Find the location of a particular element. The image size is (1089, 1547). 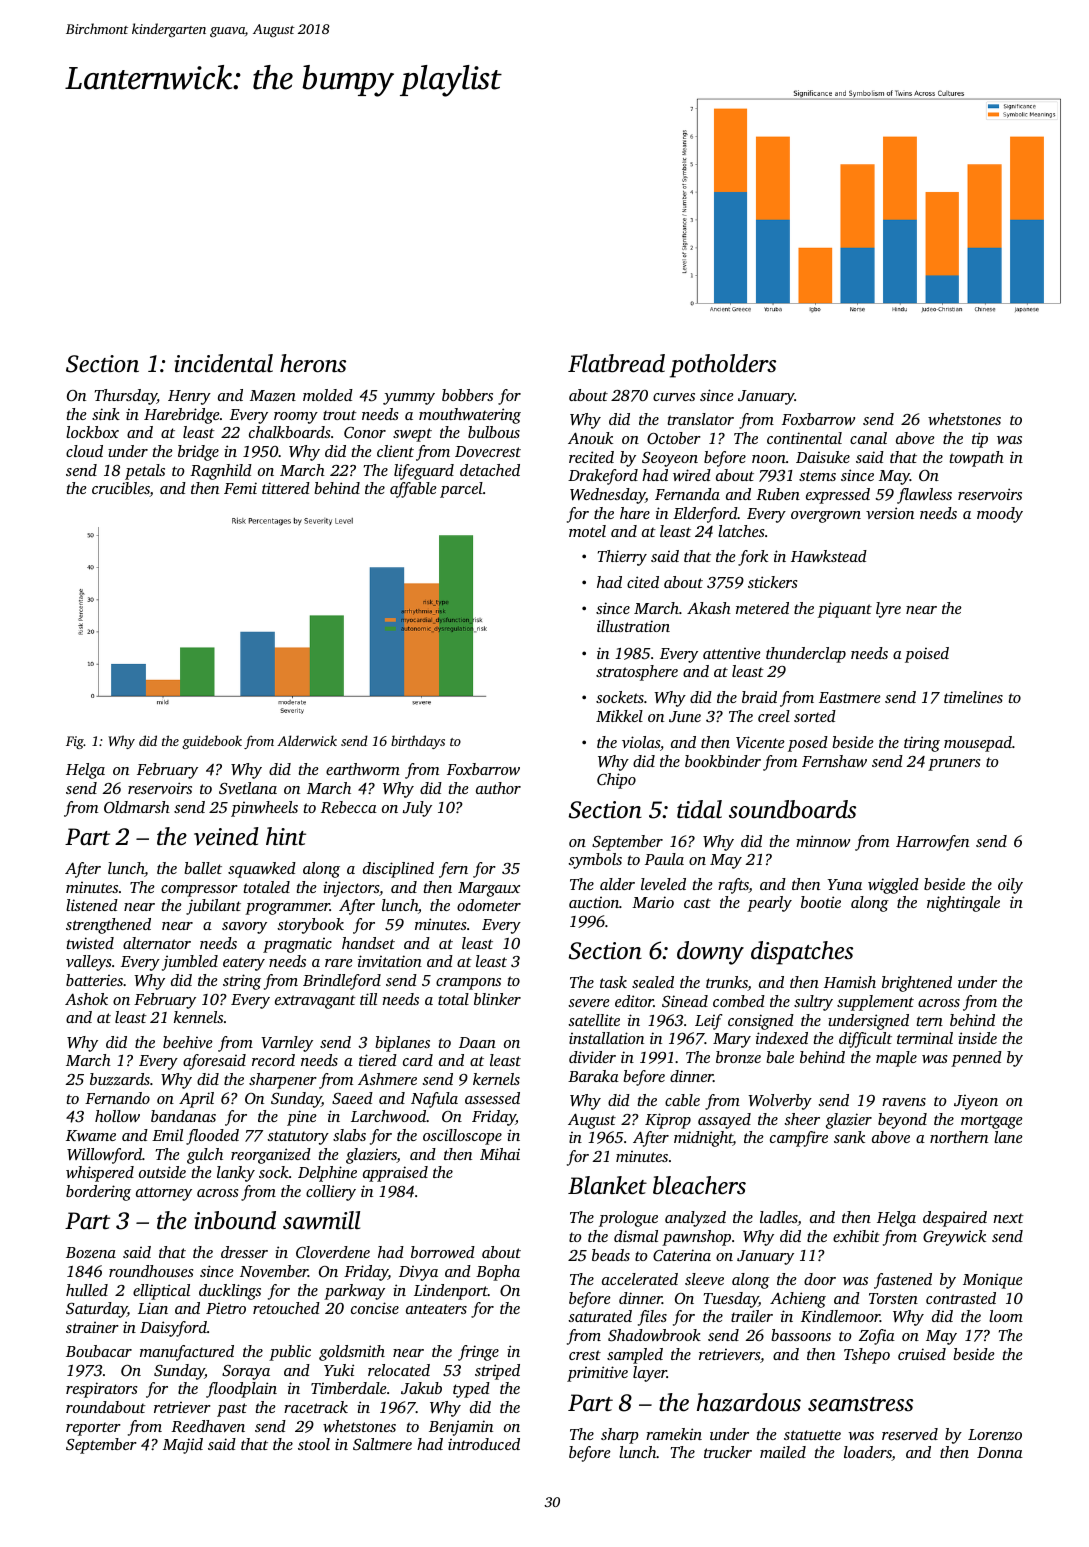

Majid is located at coordinates (183, 1446).
